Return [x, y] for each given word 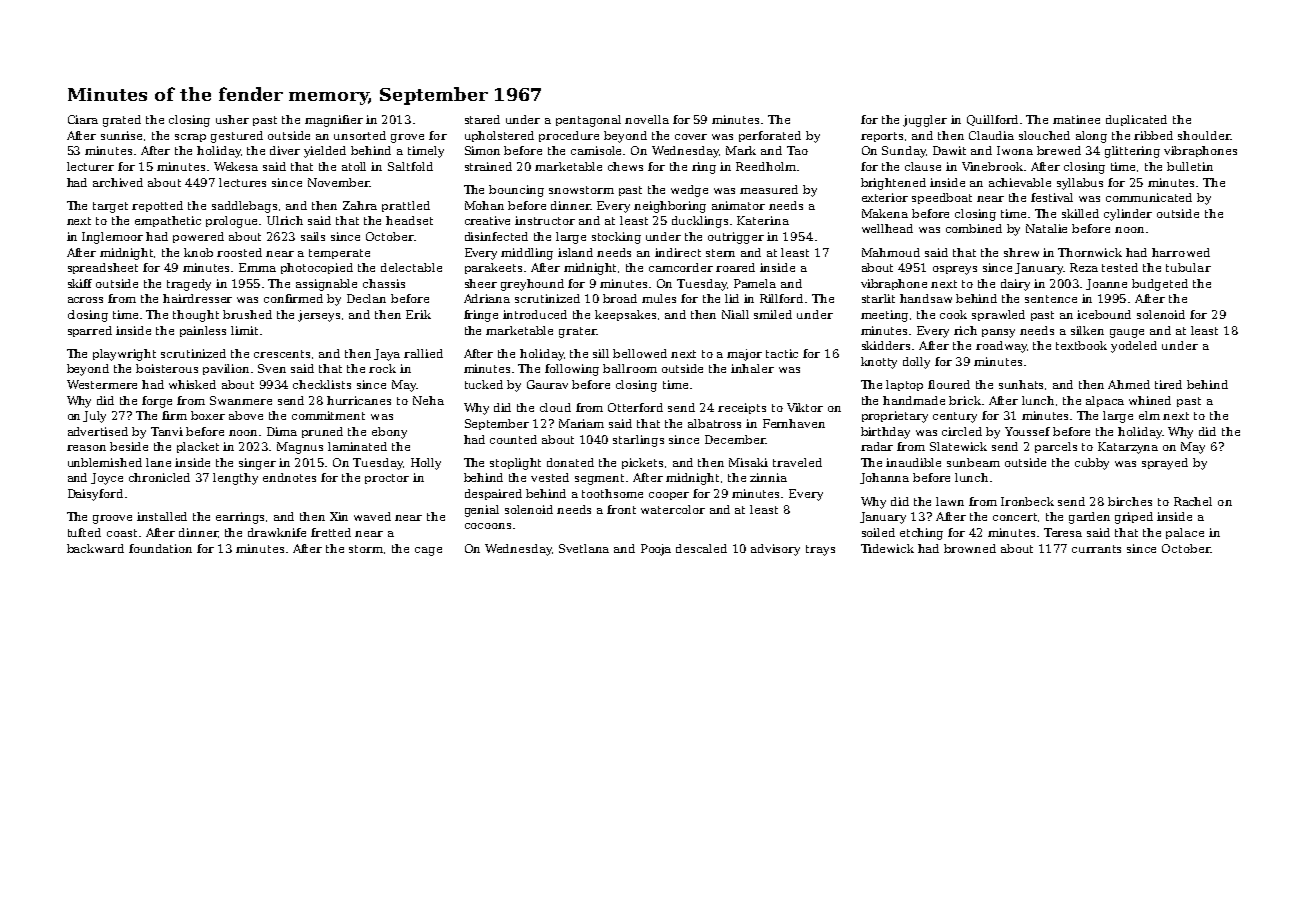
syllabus [1080, 184]
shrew [1021, 252]
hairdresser [197, 298]
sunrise [121, 135]
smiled [773, 314]
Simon [482, 150]
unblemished [105, 462]
